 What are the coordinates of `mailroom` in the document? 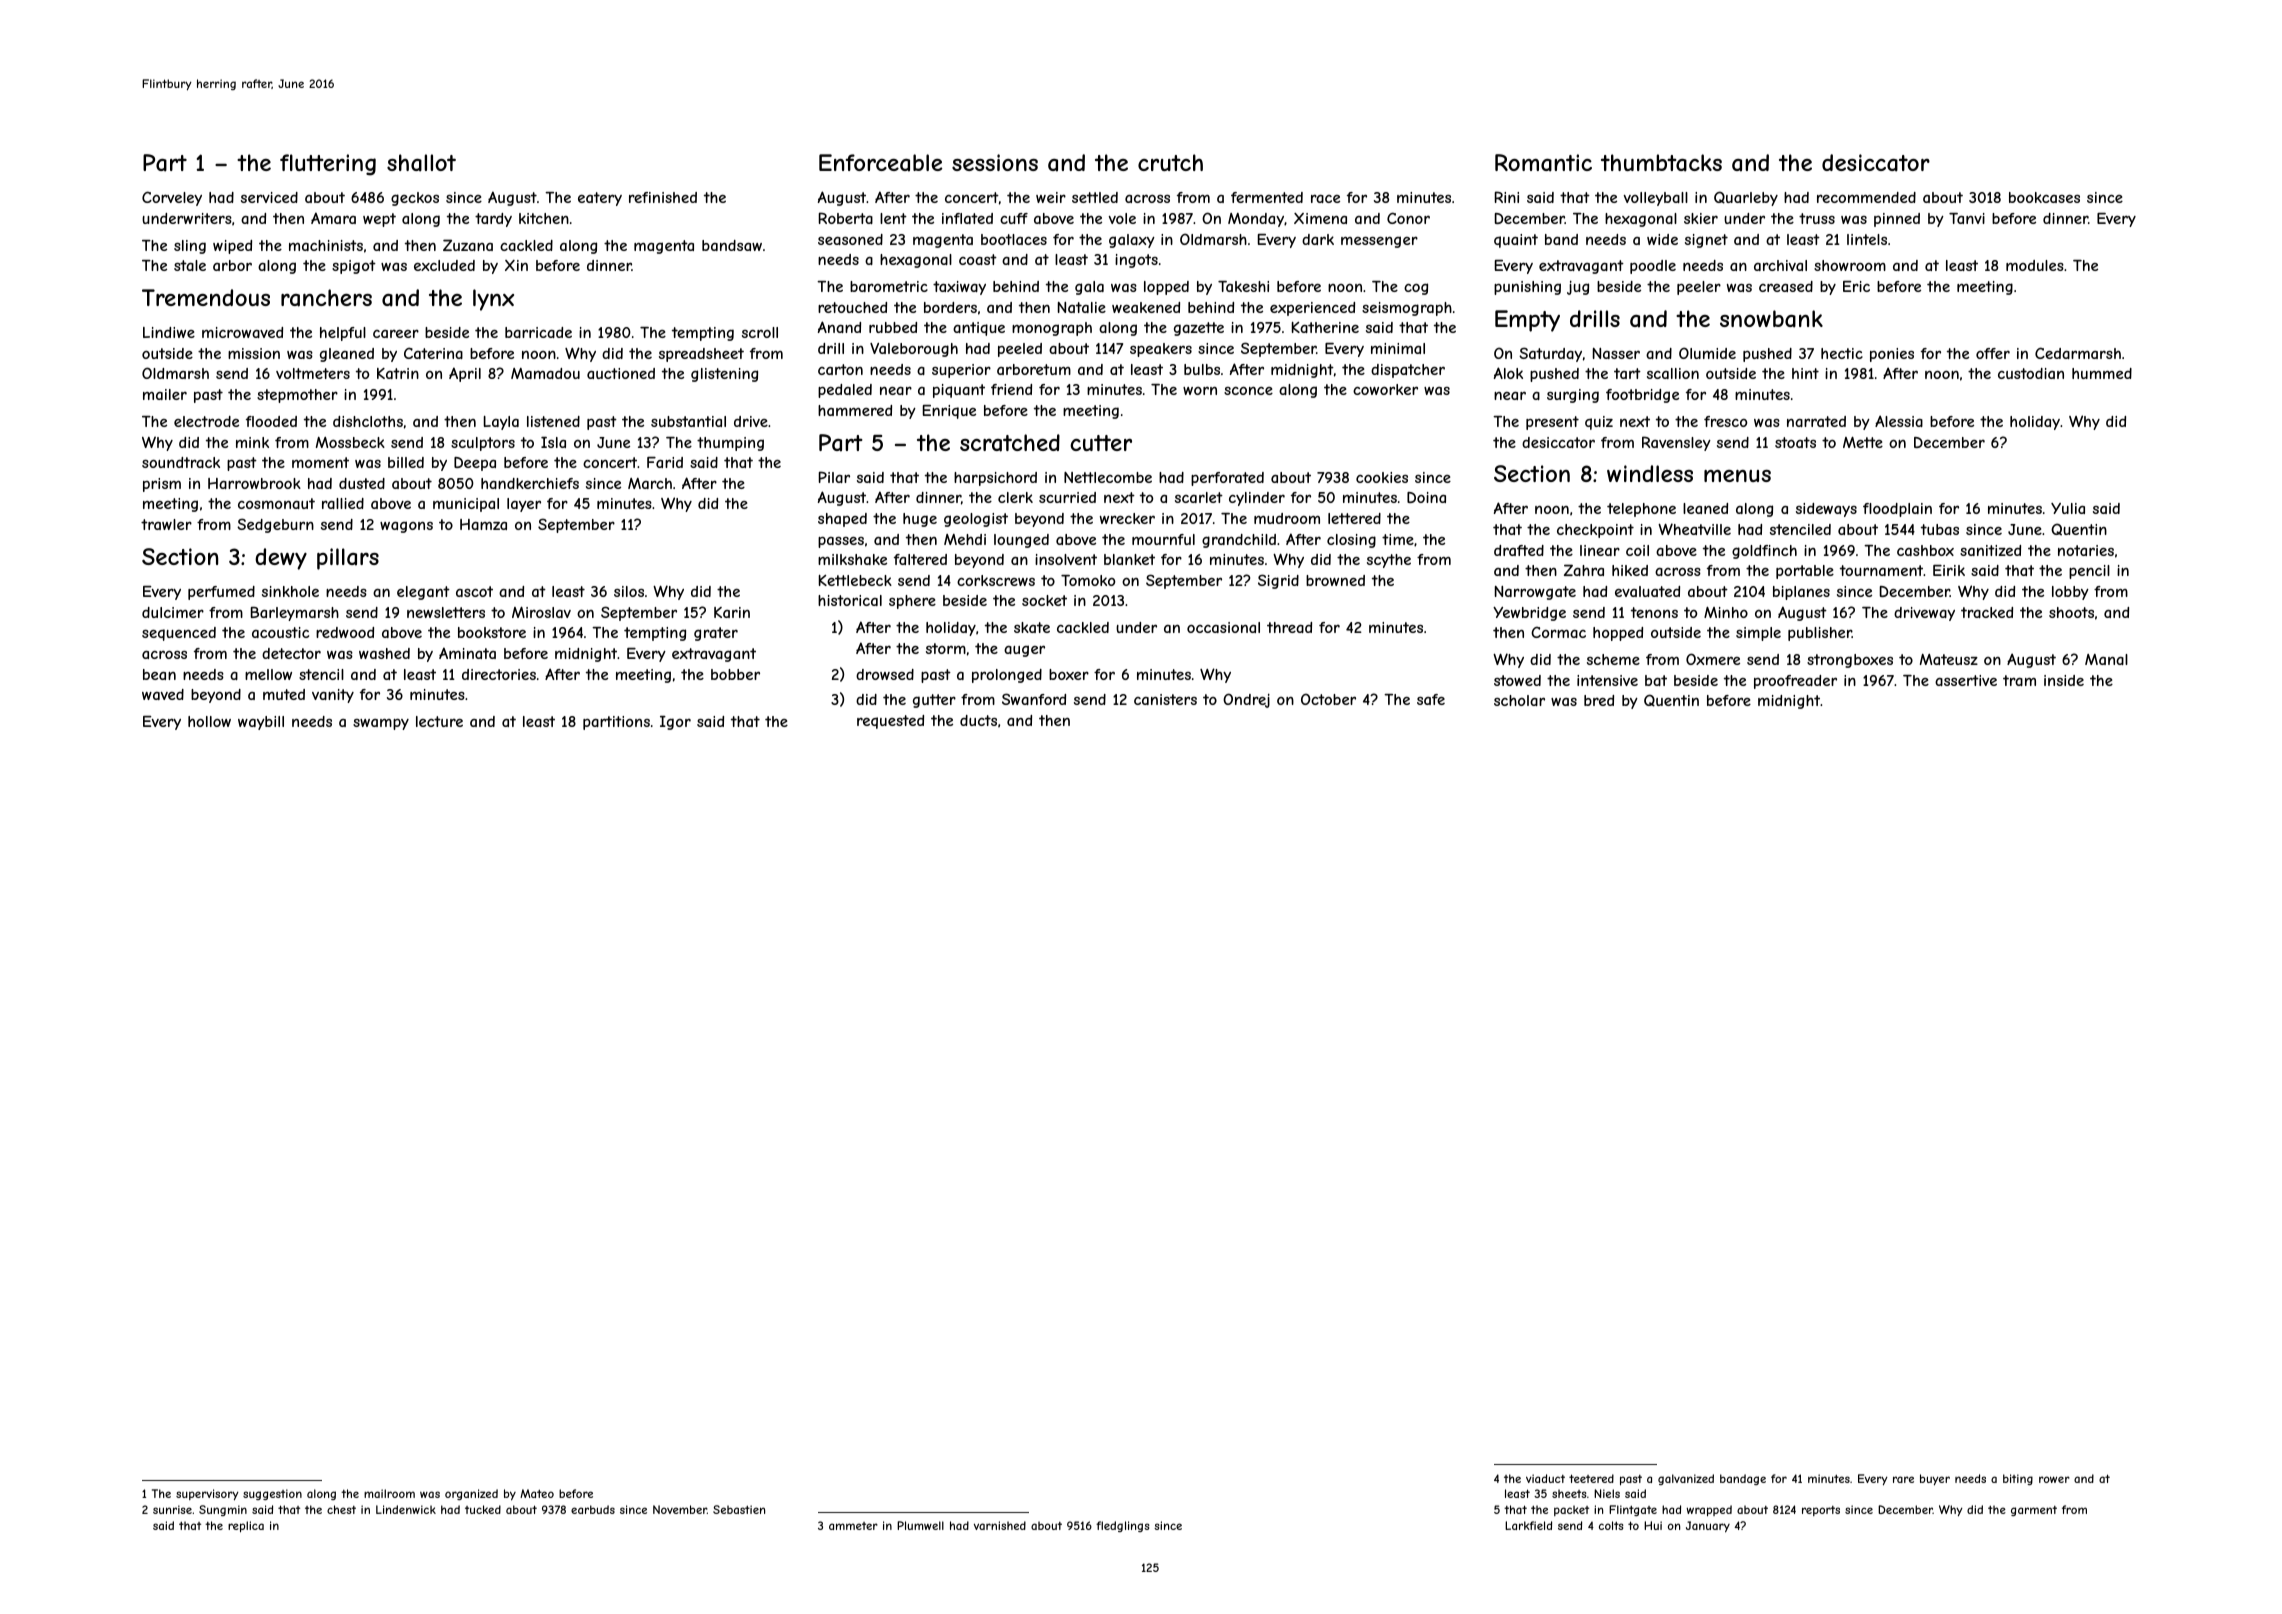 It's located at (389, 1493).
